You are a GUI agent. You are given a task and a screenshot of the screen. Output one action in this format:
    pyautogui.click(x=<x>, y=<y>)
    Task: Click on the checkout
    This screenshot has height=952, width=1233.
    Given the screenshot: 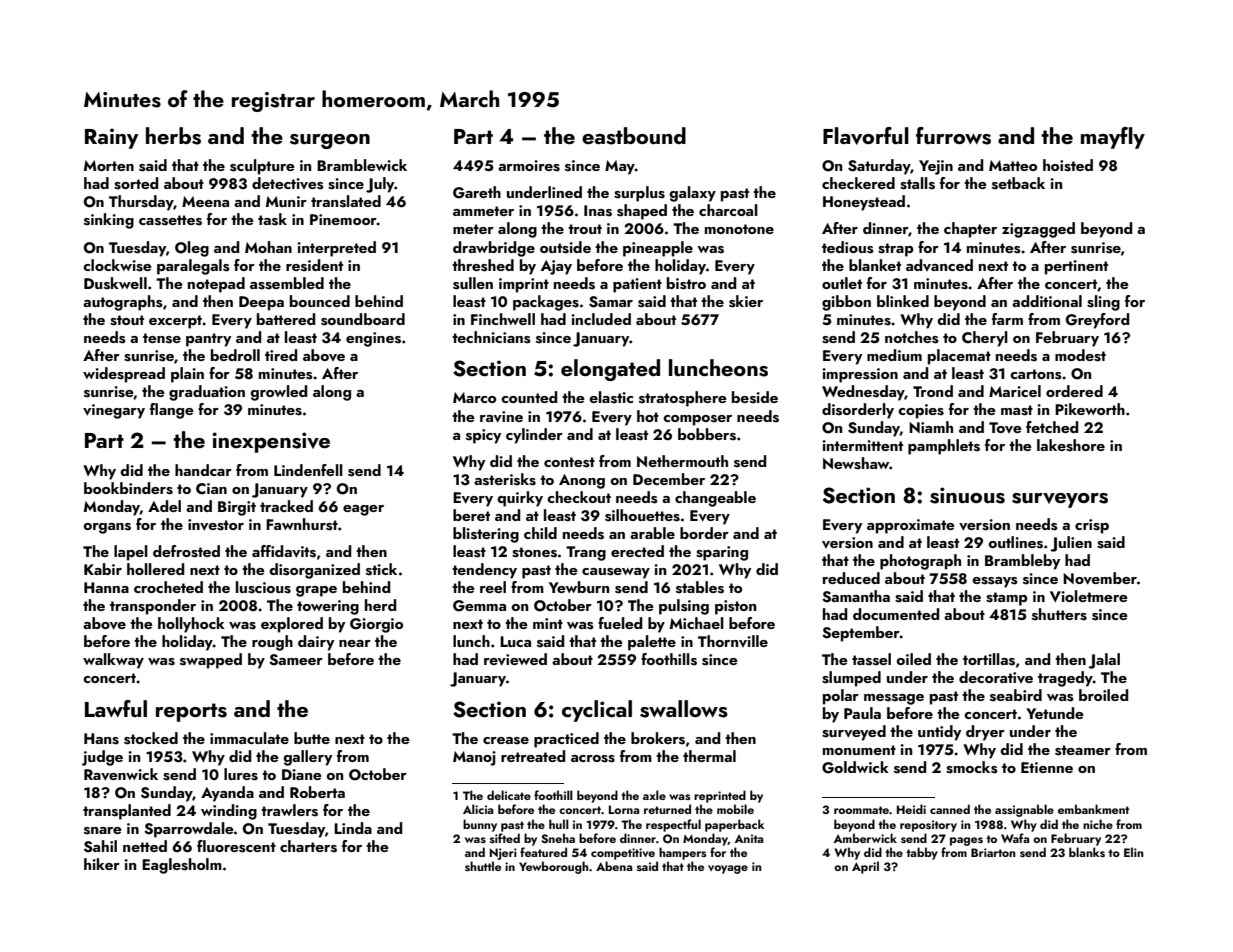 What is the action you would take?
    pyautogui.click(x=579, y=497)
